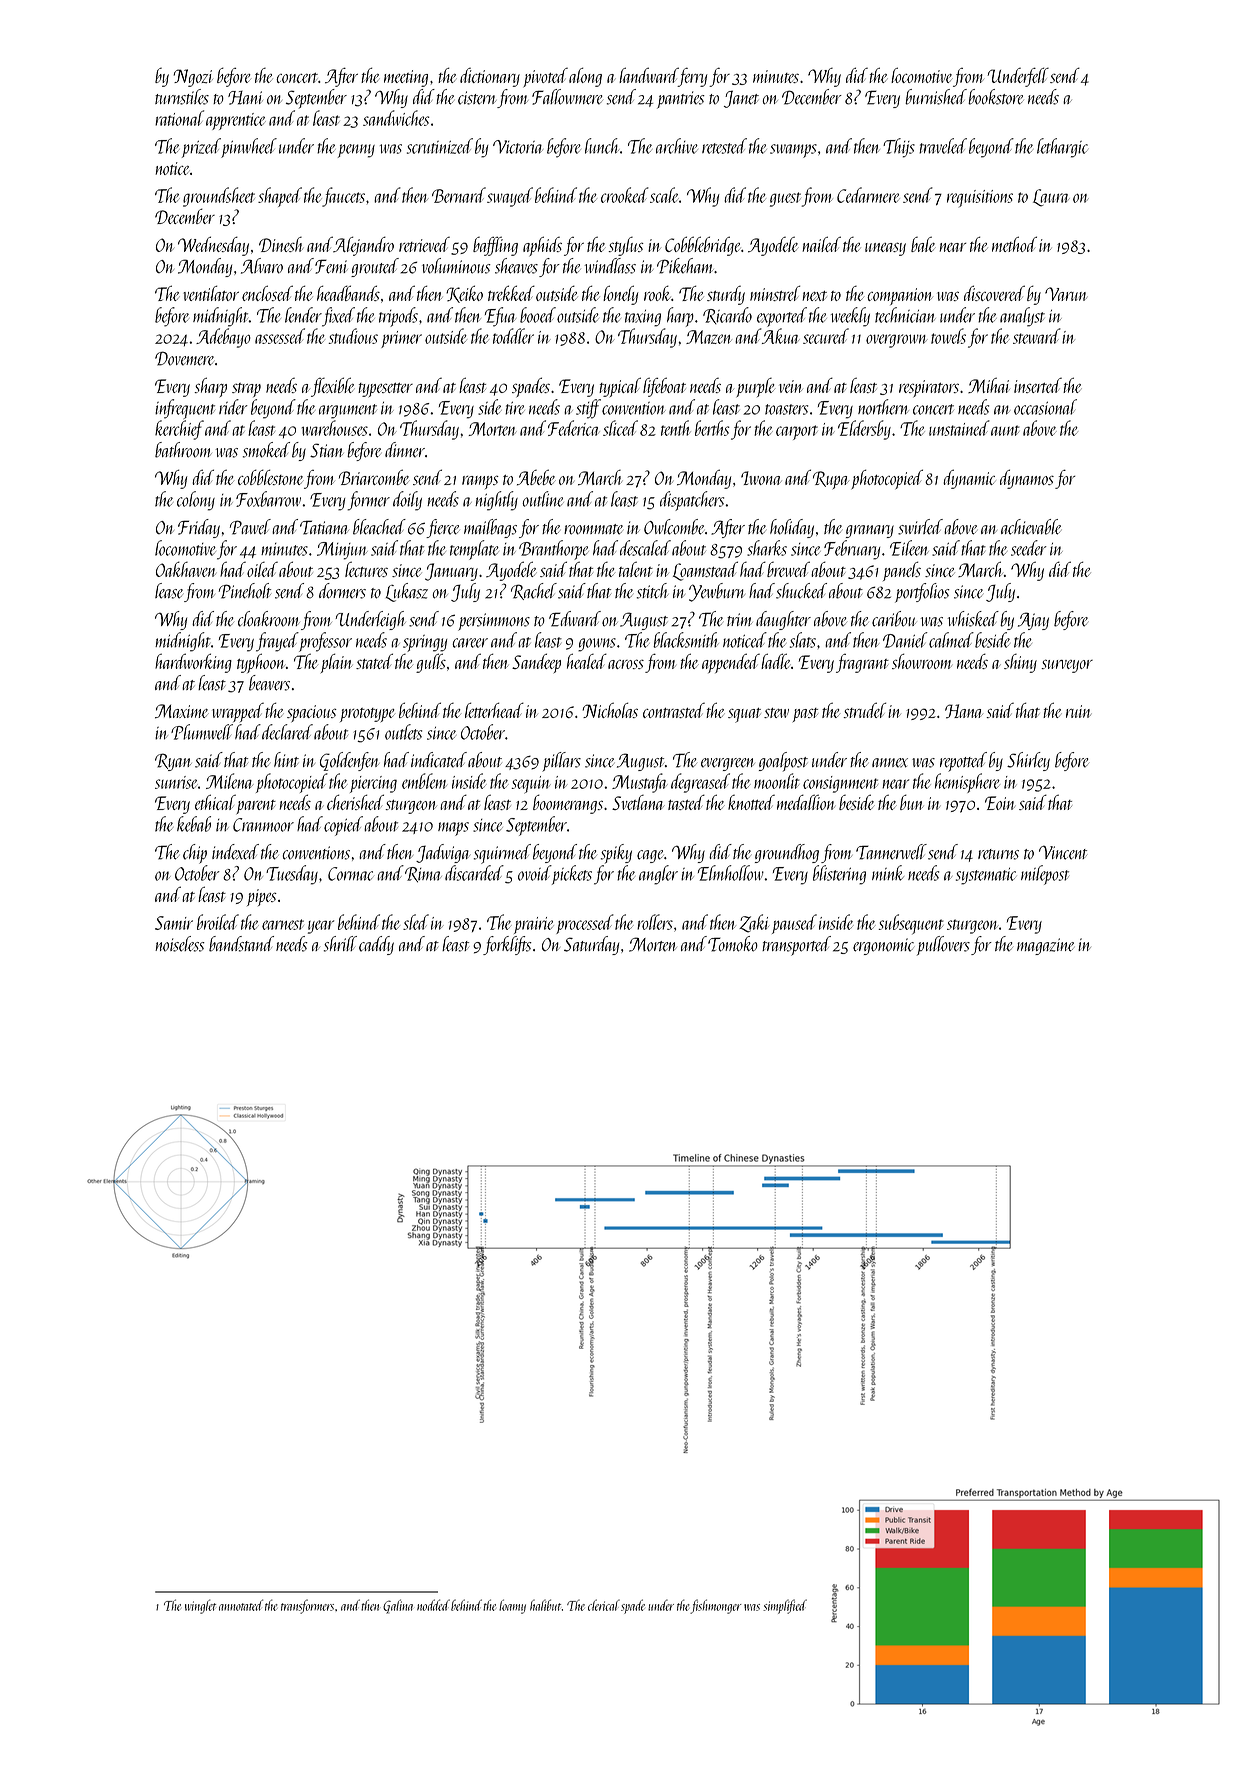  Describe the element at coordinates (785, 1606) in the image. I see `simplified` at that location.
